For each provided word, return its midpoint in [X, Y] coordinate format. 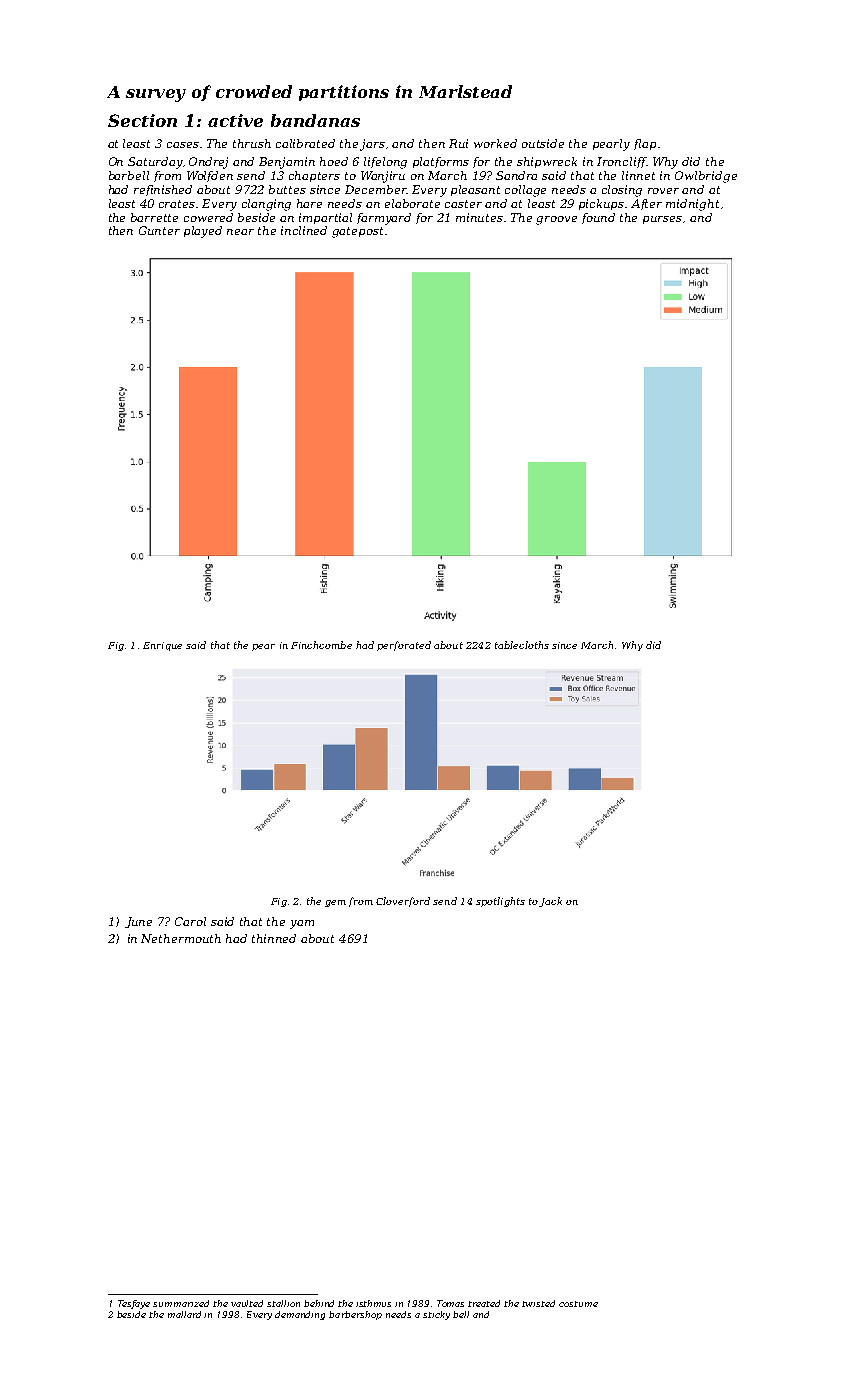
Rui [458, 143]
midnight [692, 205]
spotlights [500, 902]
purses [662, 220]
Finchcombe [321, 645]
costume [578, 1304]
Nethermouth [181, 938]
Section [142, 120]
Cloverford [403, 902]
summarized [181, 1303]
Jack [550, 902]
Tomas [450, 1303]
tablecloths [522, 645]
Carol [190, 921]
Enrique [162, 646]
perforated [404, 646]
